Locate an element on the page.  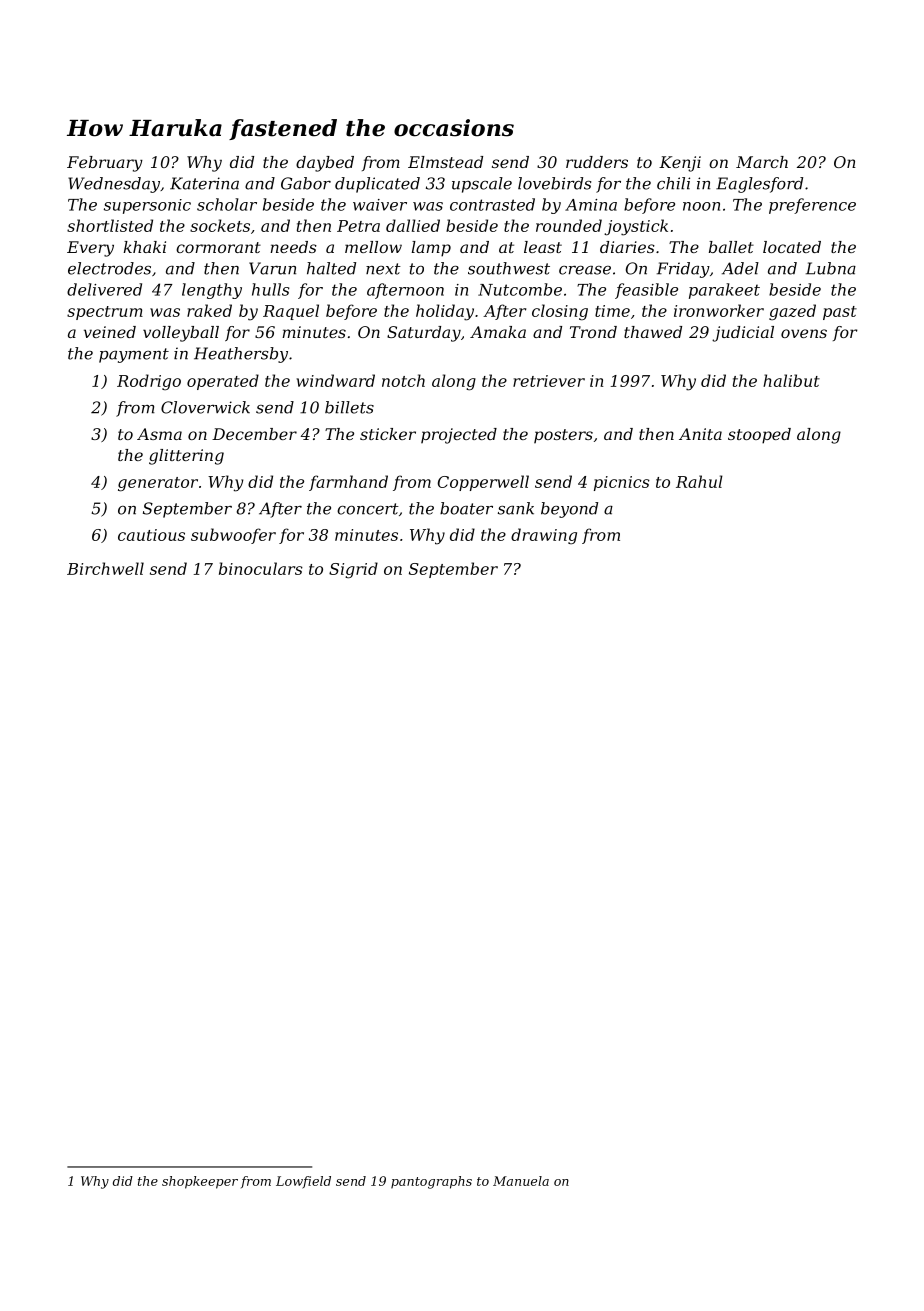
March is located at coordinates (762, 162).
